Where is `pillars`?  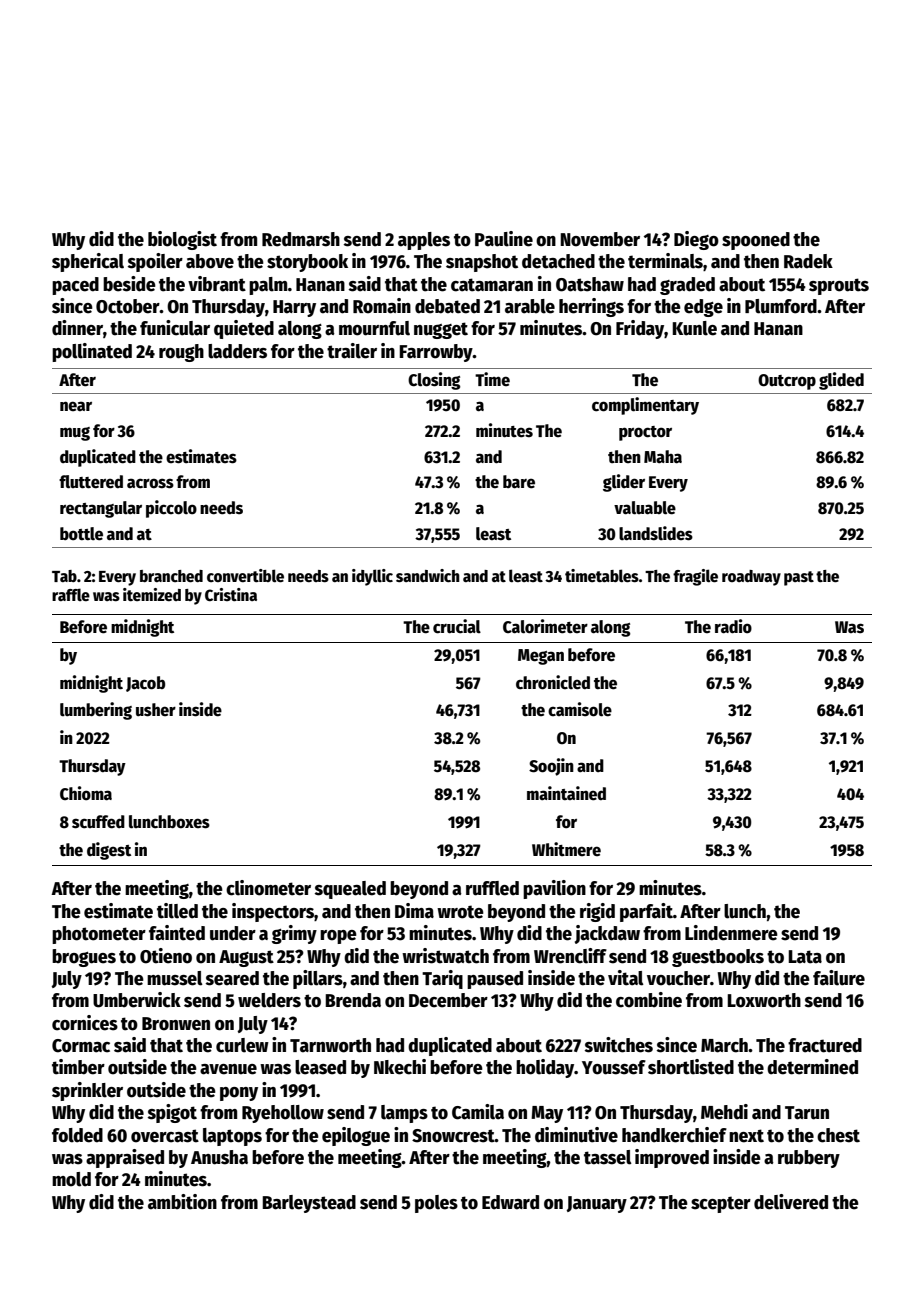
pillars is located at coordinates (318, 979).
